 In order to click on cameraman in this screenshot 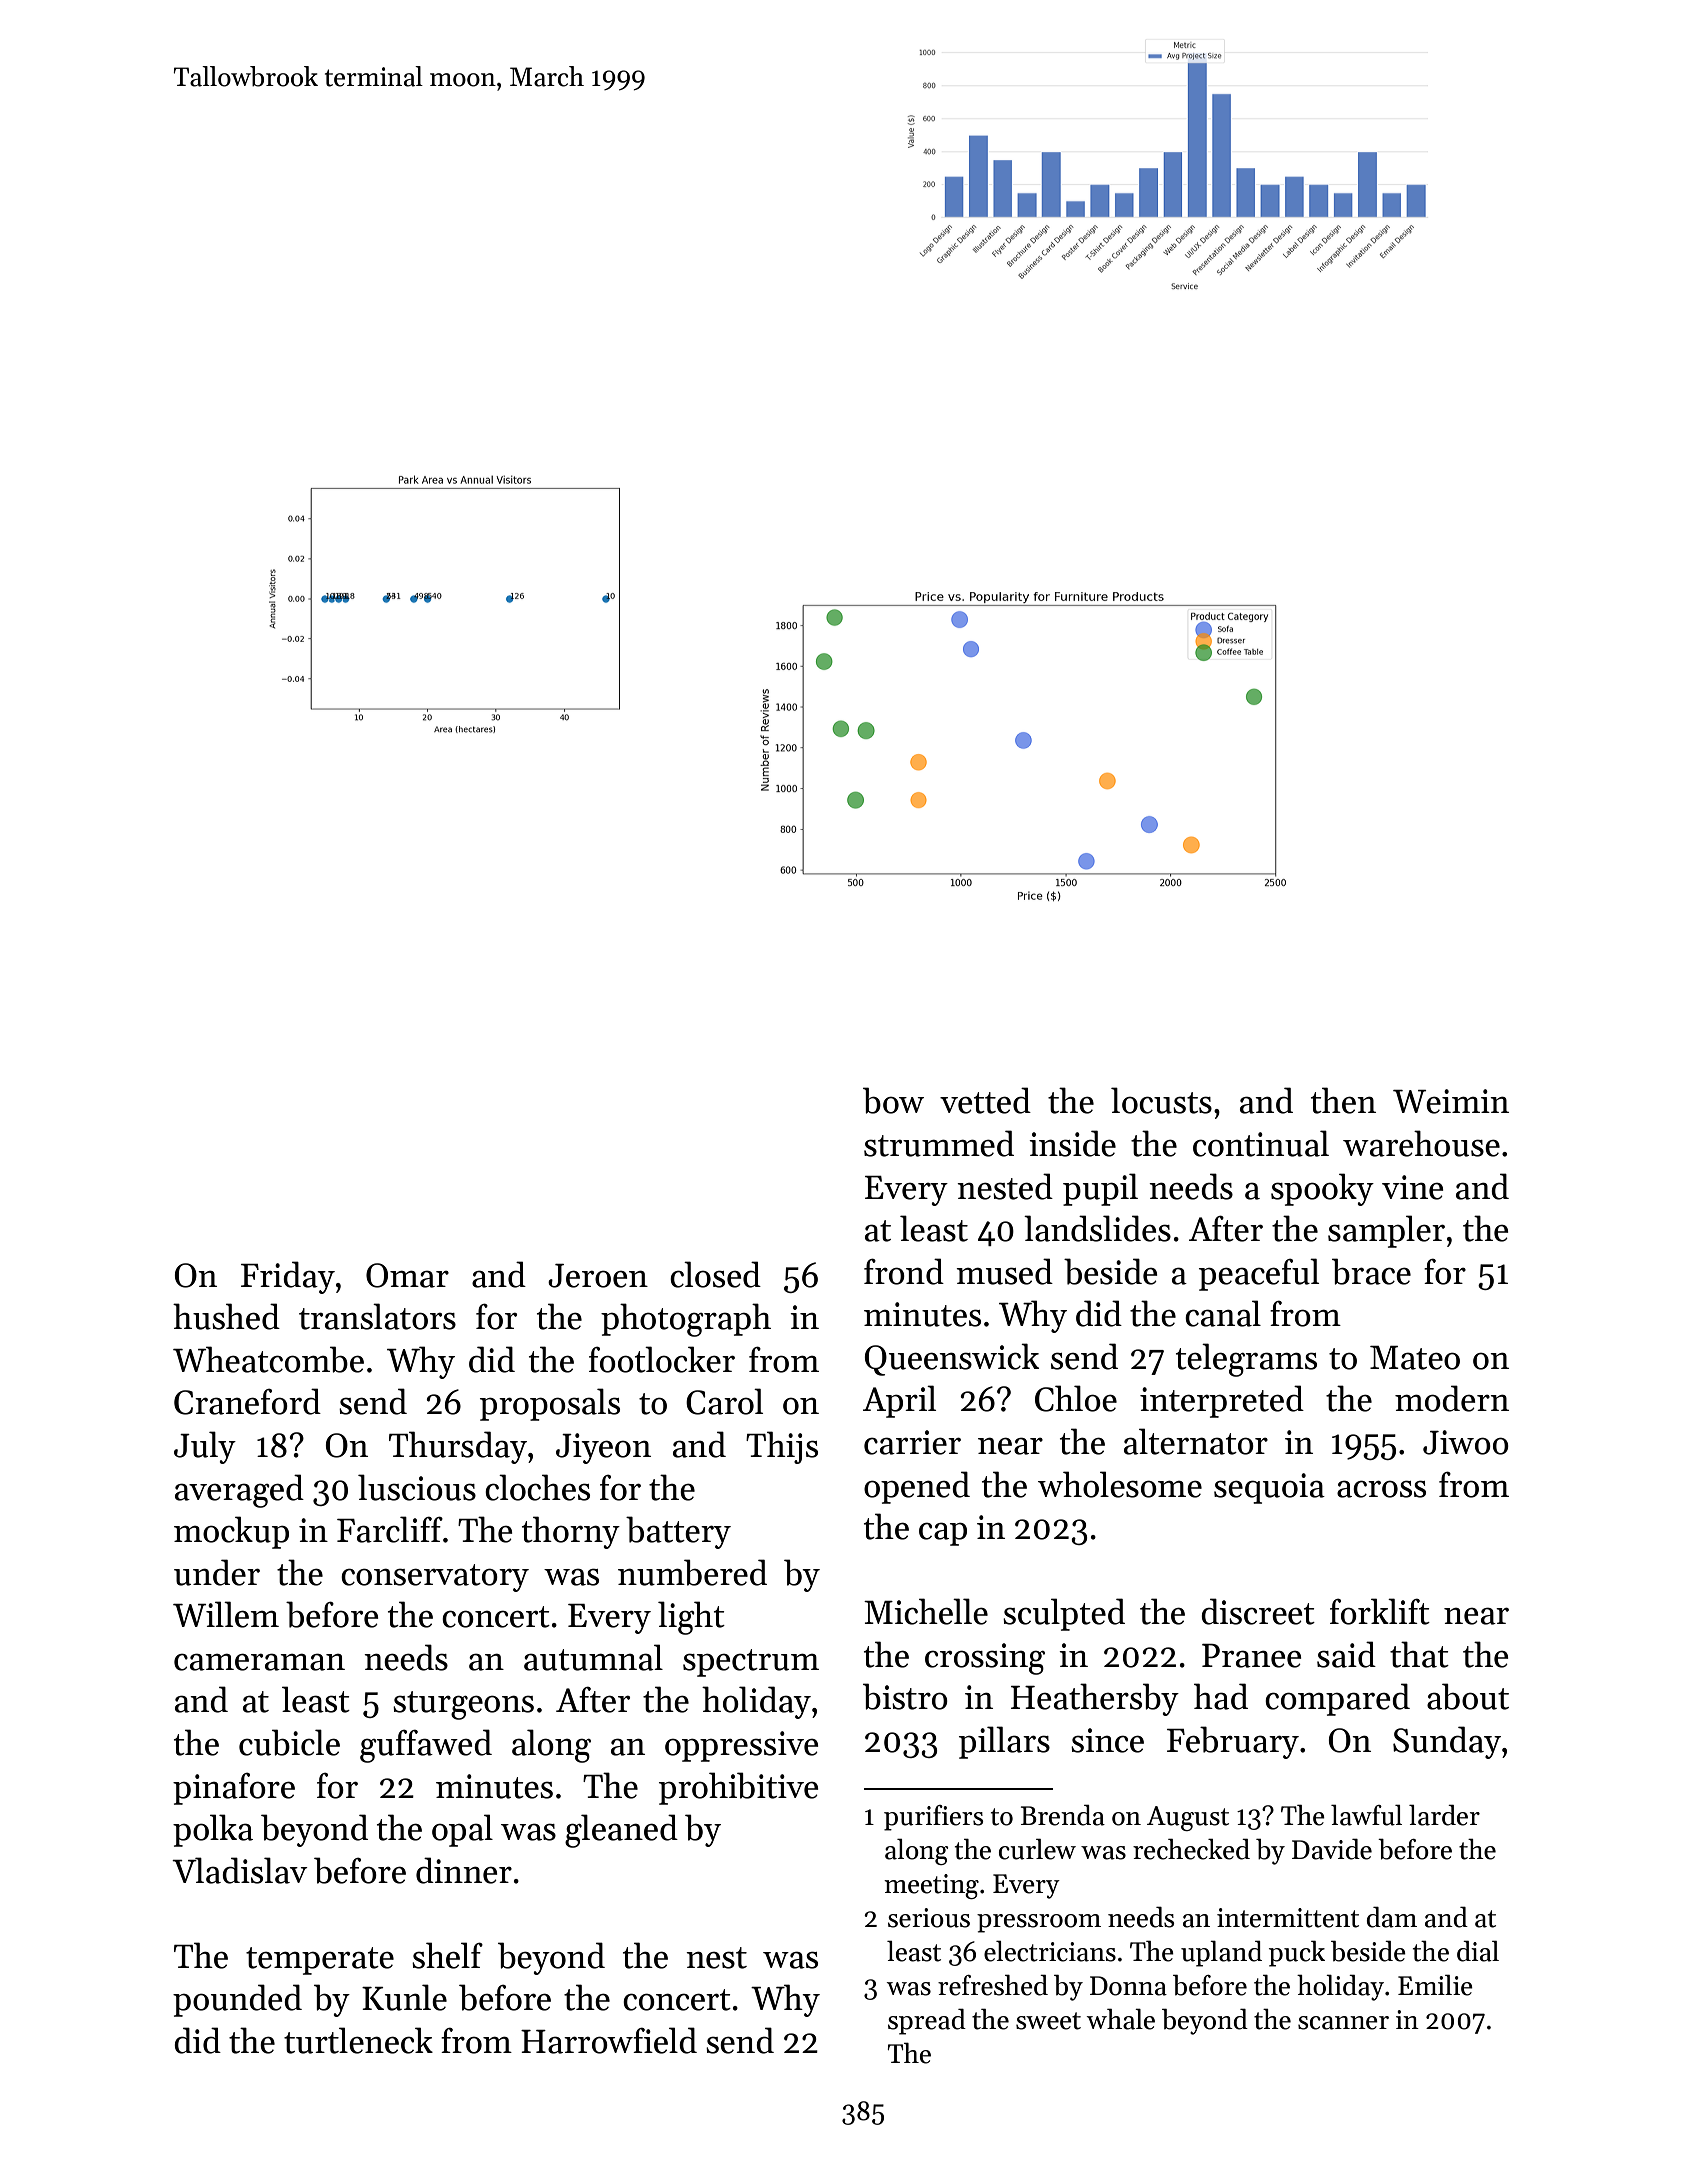, I will do `click(259, 1662)`.
